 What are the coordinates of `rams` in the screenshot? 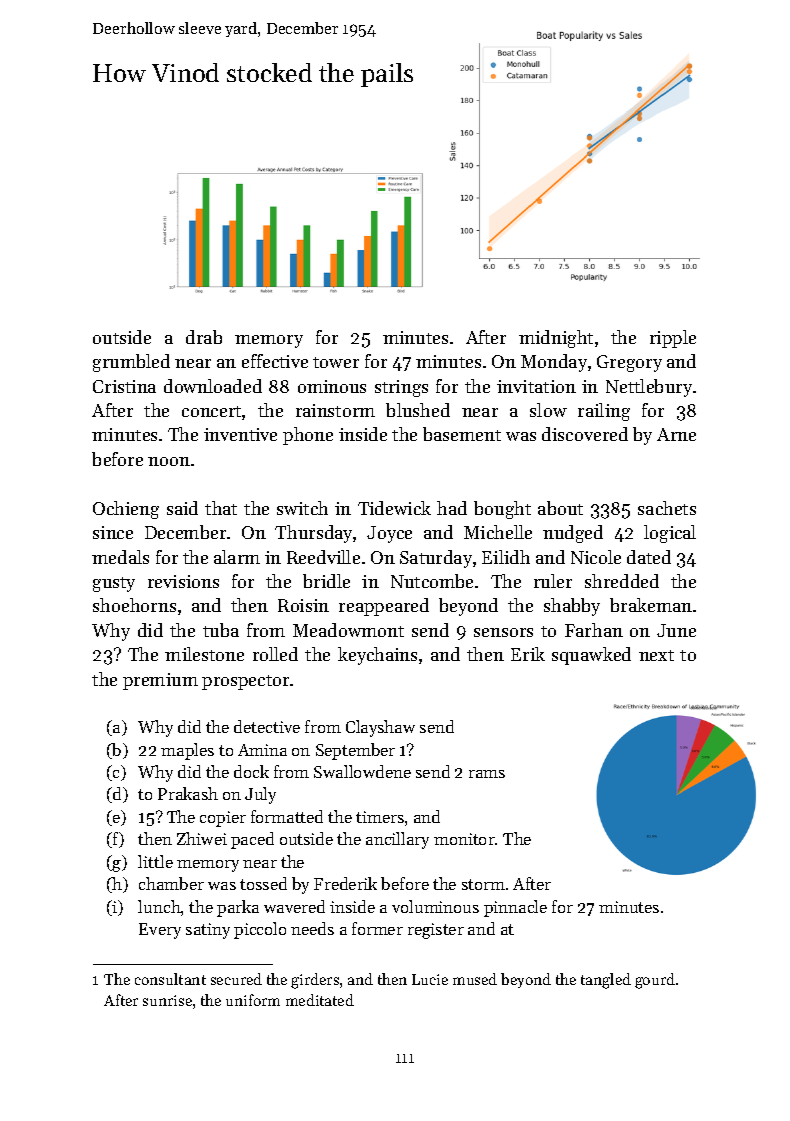 It's located at (487, 774).
